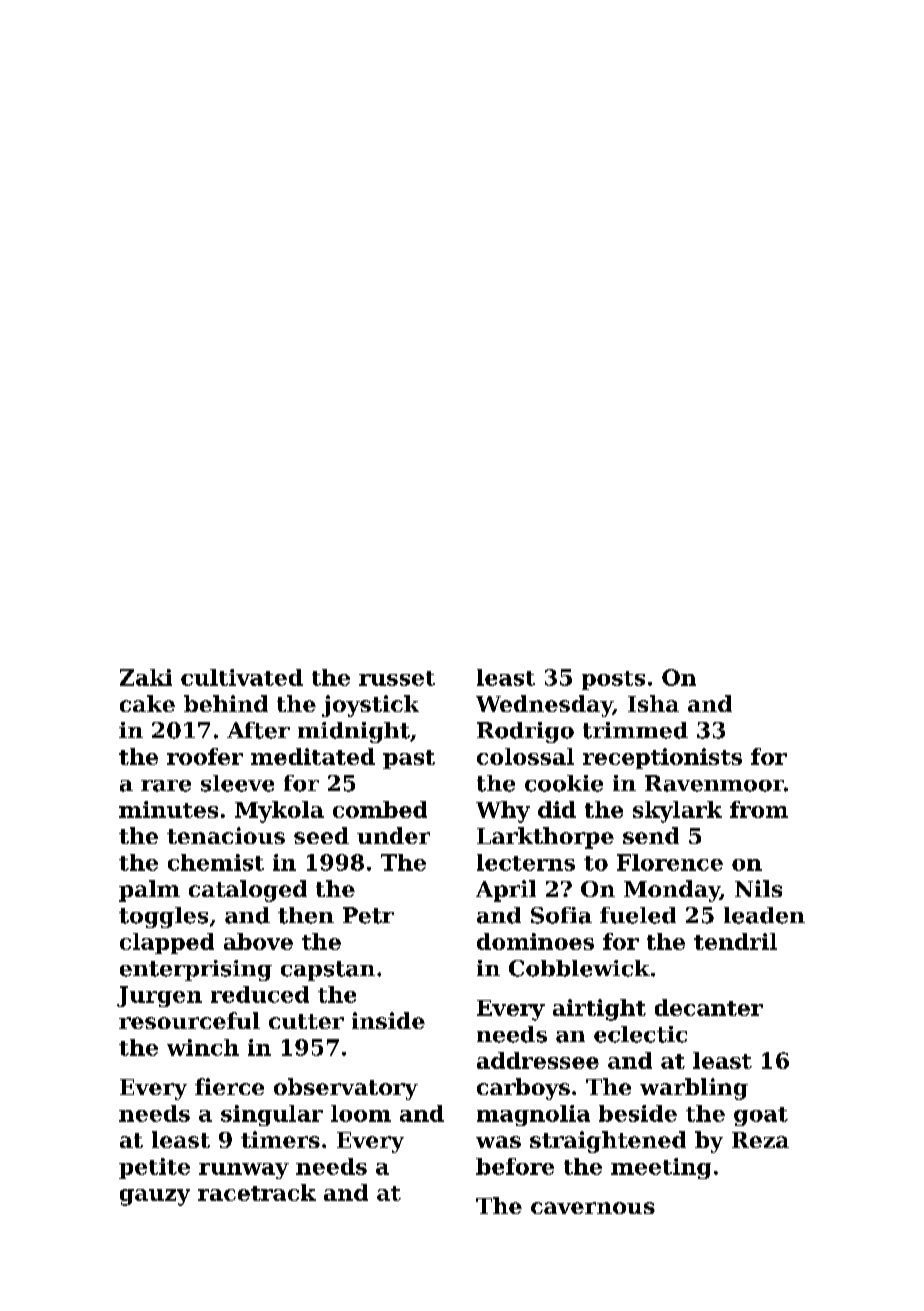 The image size is (924, 1311). I want to click on clapped, so click(167, 943).
